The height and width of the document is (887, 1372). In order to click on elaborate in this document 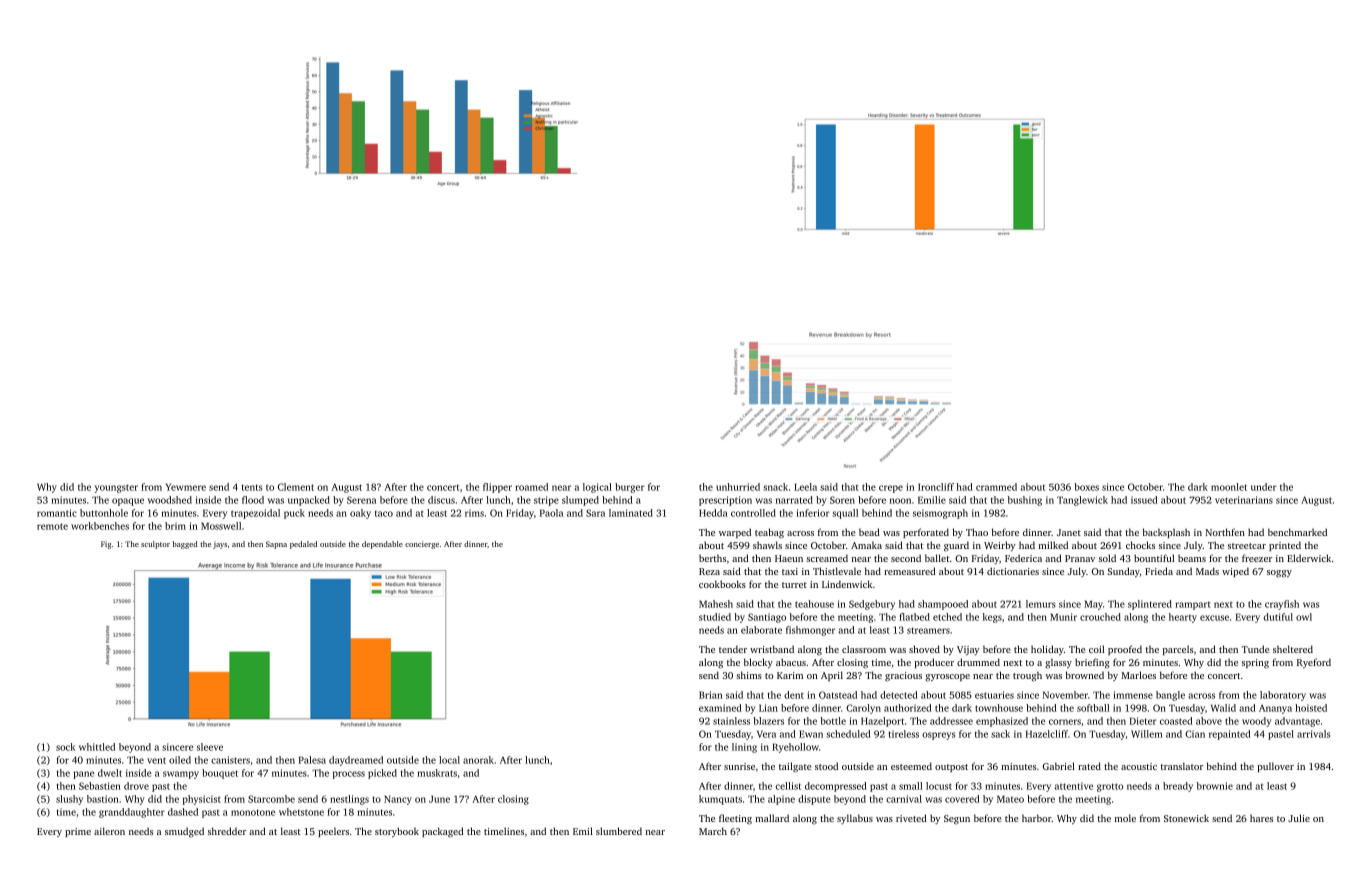, I will do `click(761, 630)`.
